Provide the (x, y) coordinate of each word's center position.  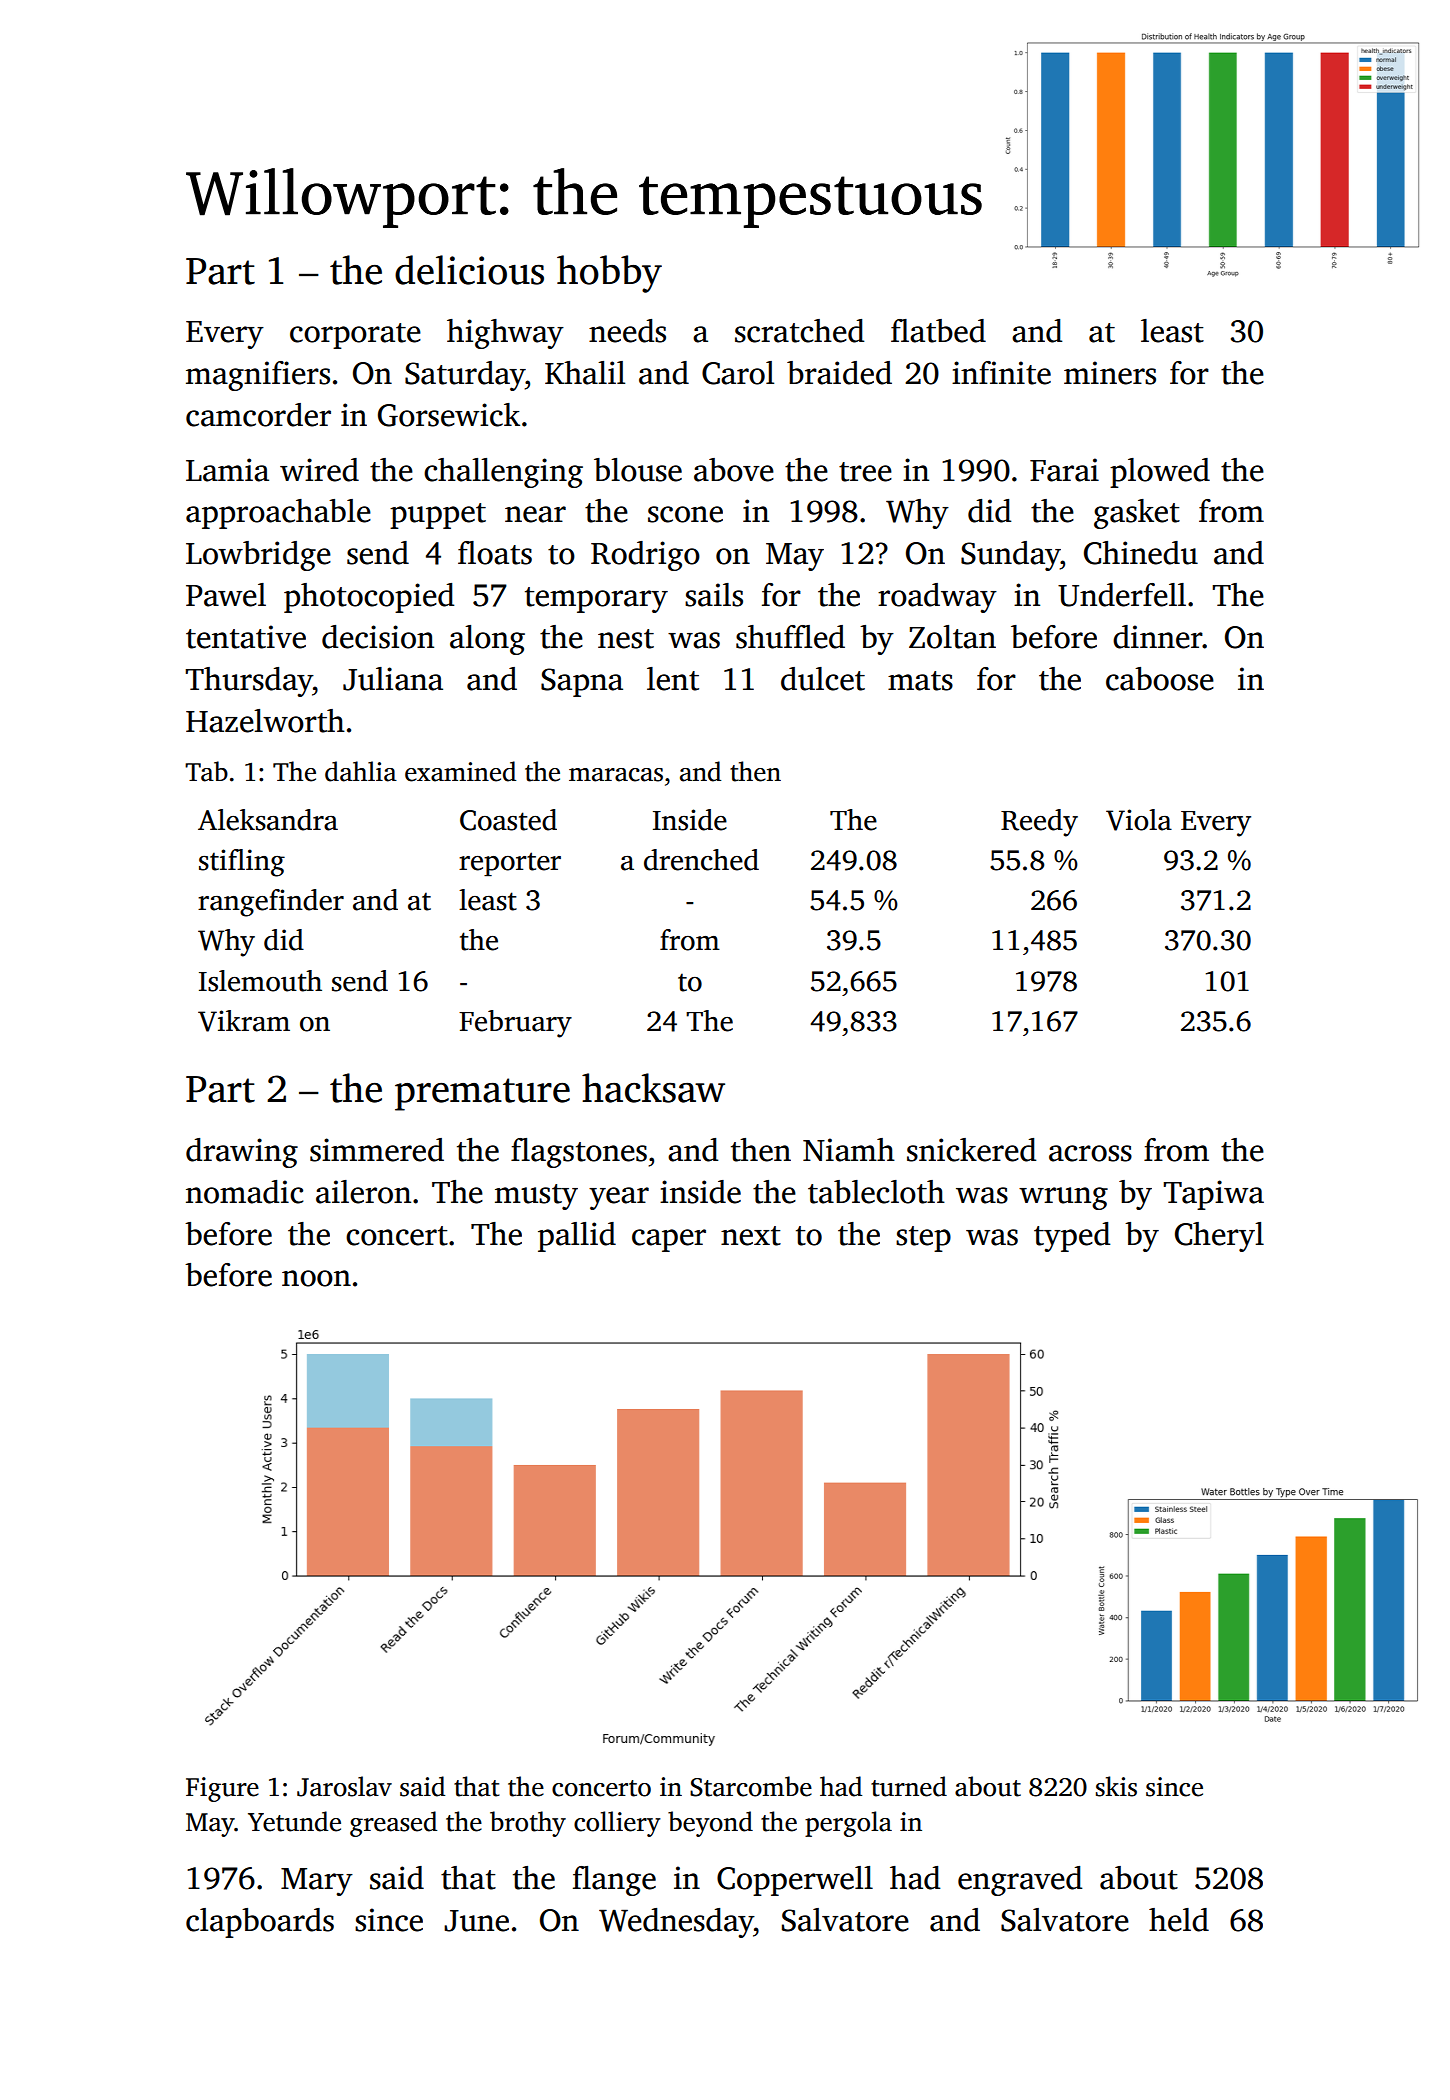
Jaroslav (344, 1786)
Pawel (226, 595)
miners (1110, 373)
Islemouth (260, 981)
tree (865, 472)
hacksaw (653, 1088)
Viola (1139, 820)
